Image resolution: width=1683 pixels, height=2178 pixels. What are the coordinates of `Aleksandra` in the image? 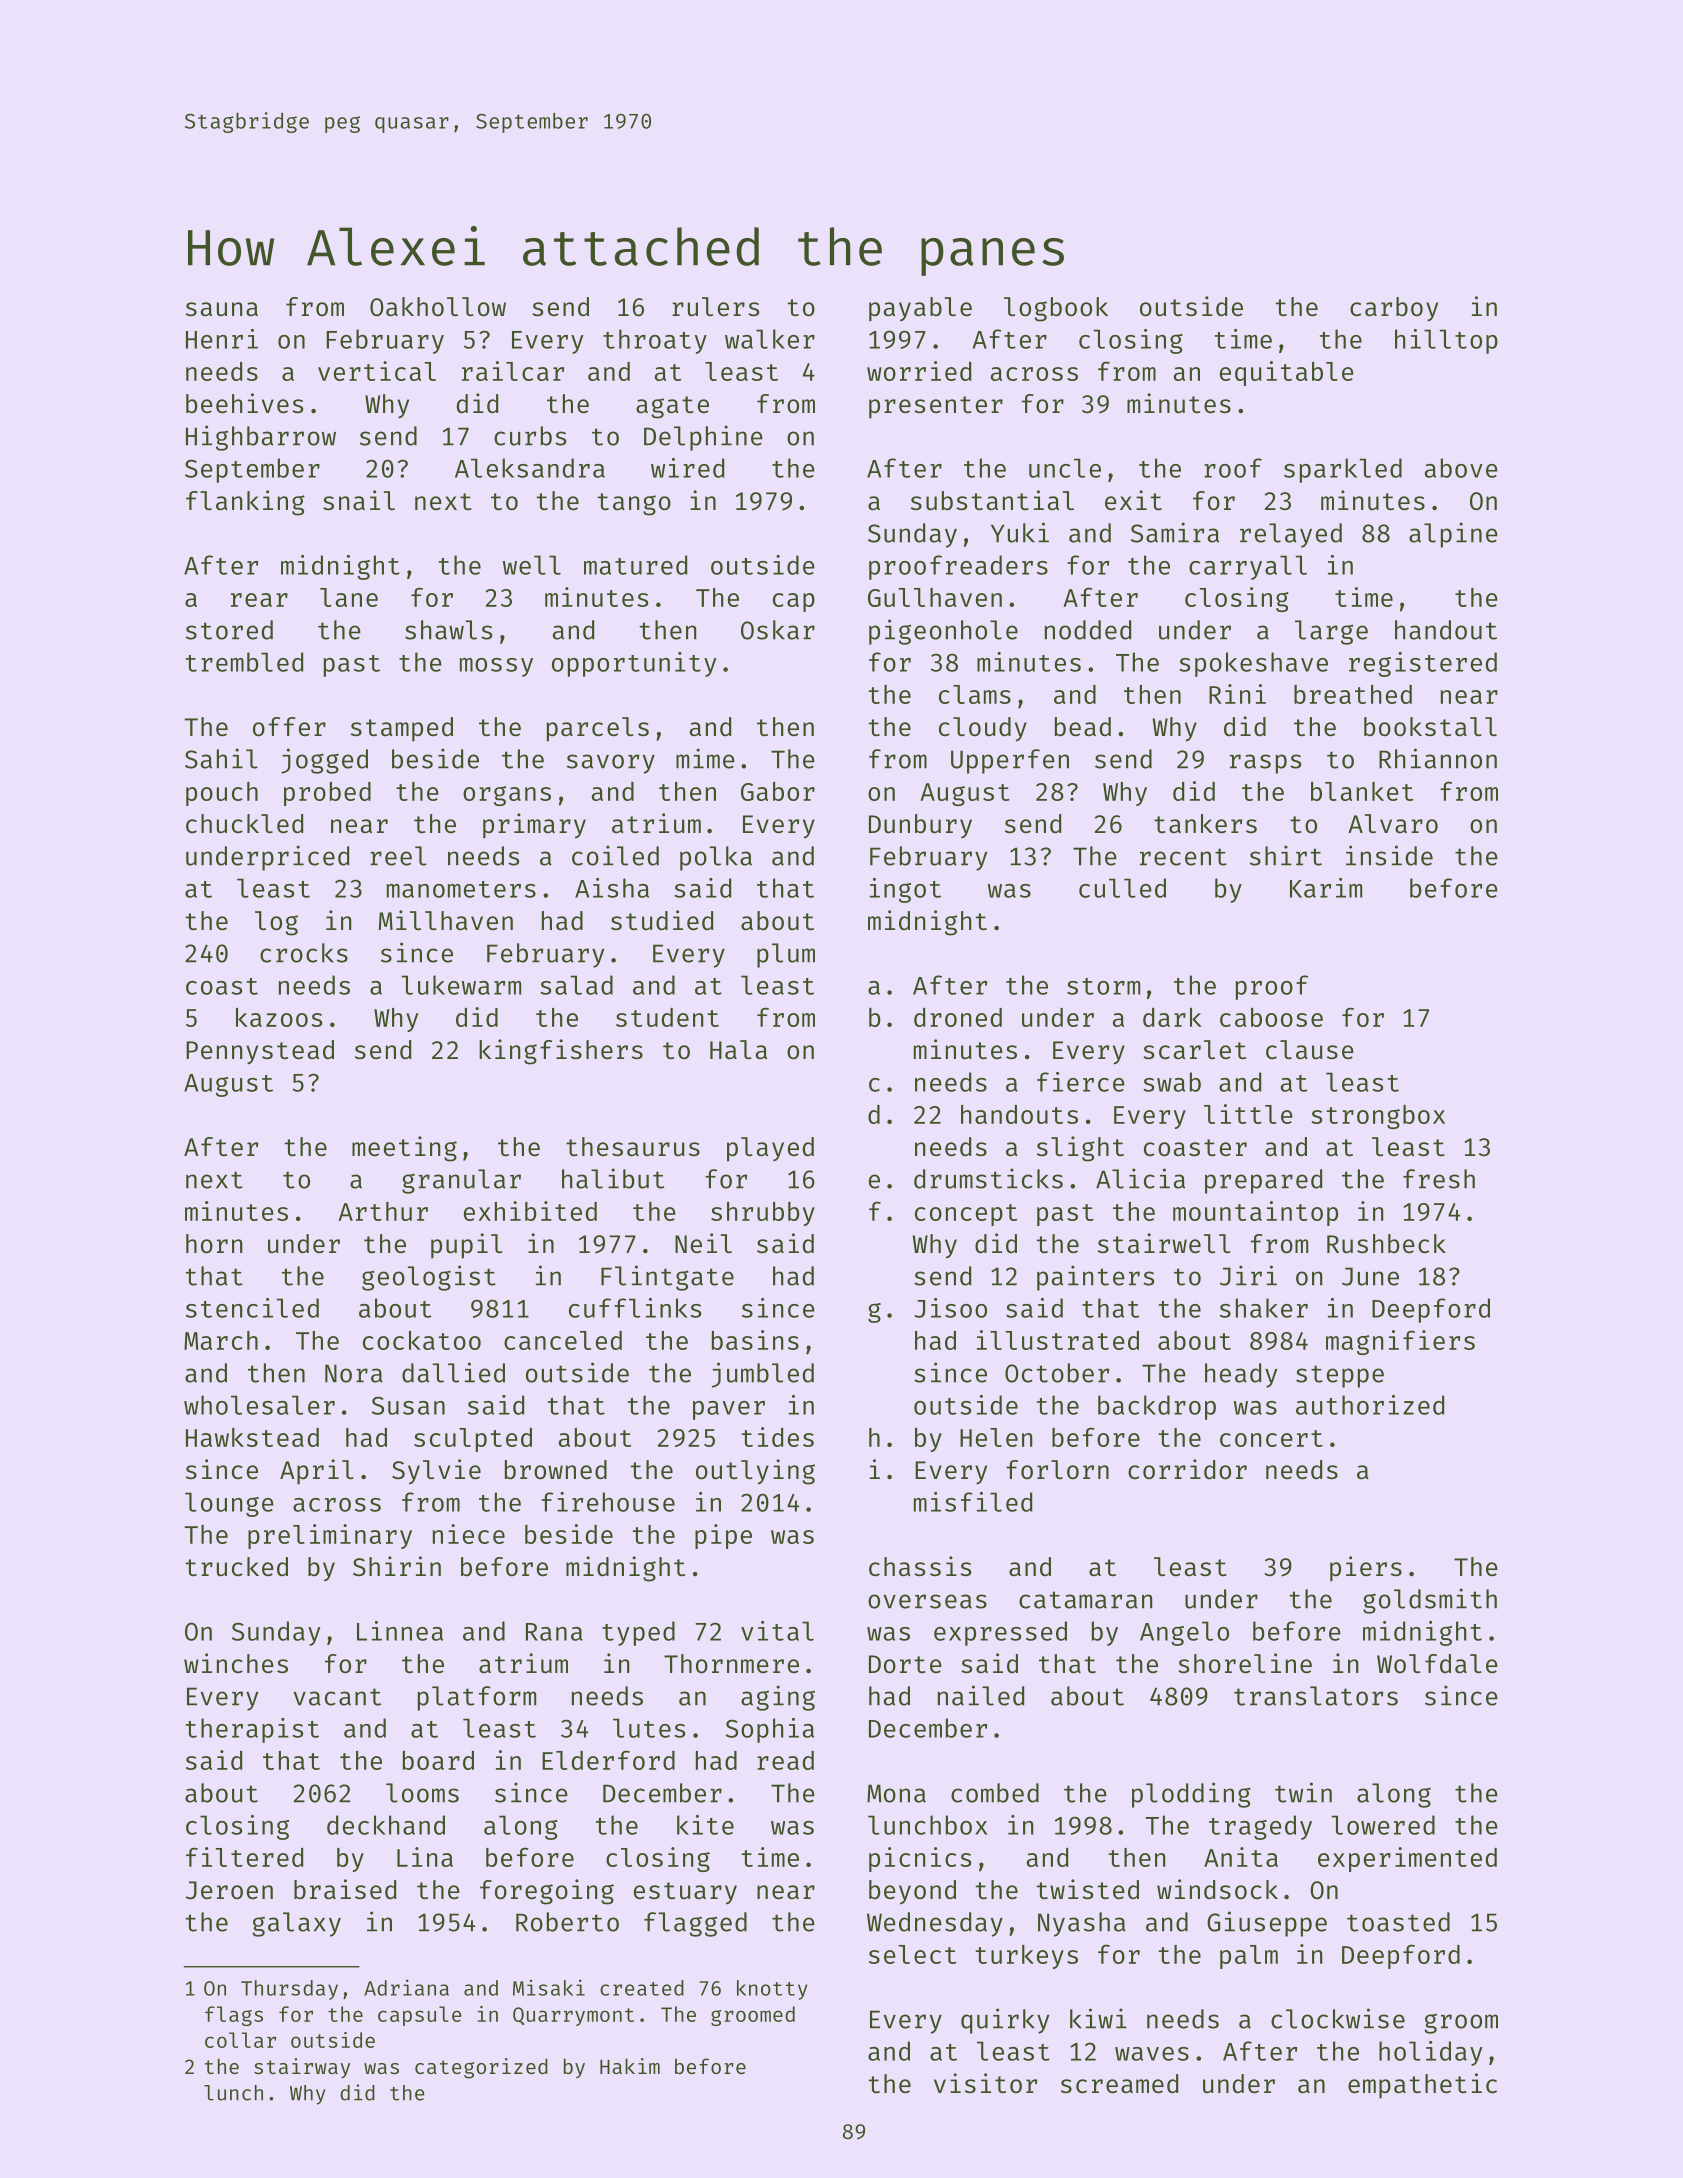 It's located at (530, 468).
